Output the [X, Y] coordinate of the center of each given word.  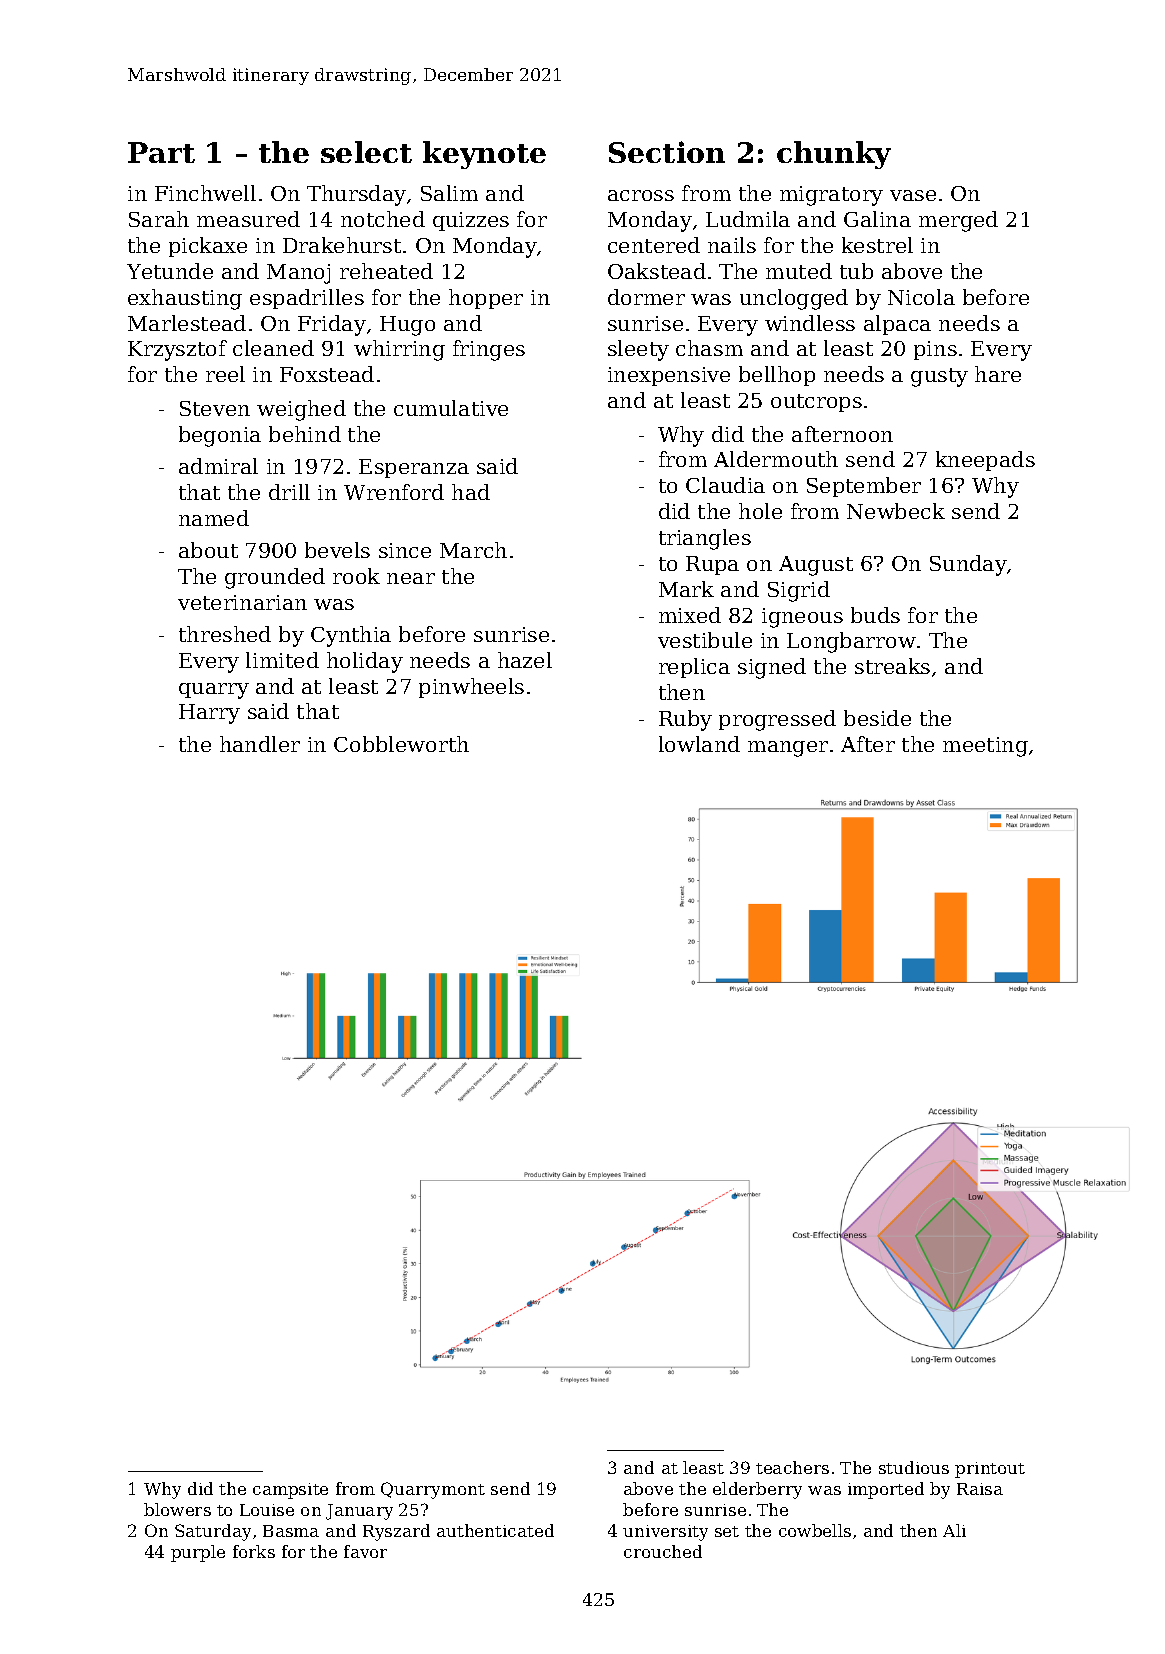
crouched [663, 1551]
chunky [834, 155]
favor [365, 1551]
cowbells [815, 1530]
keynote [484, 155]
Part [161, 152]
